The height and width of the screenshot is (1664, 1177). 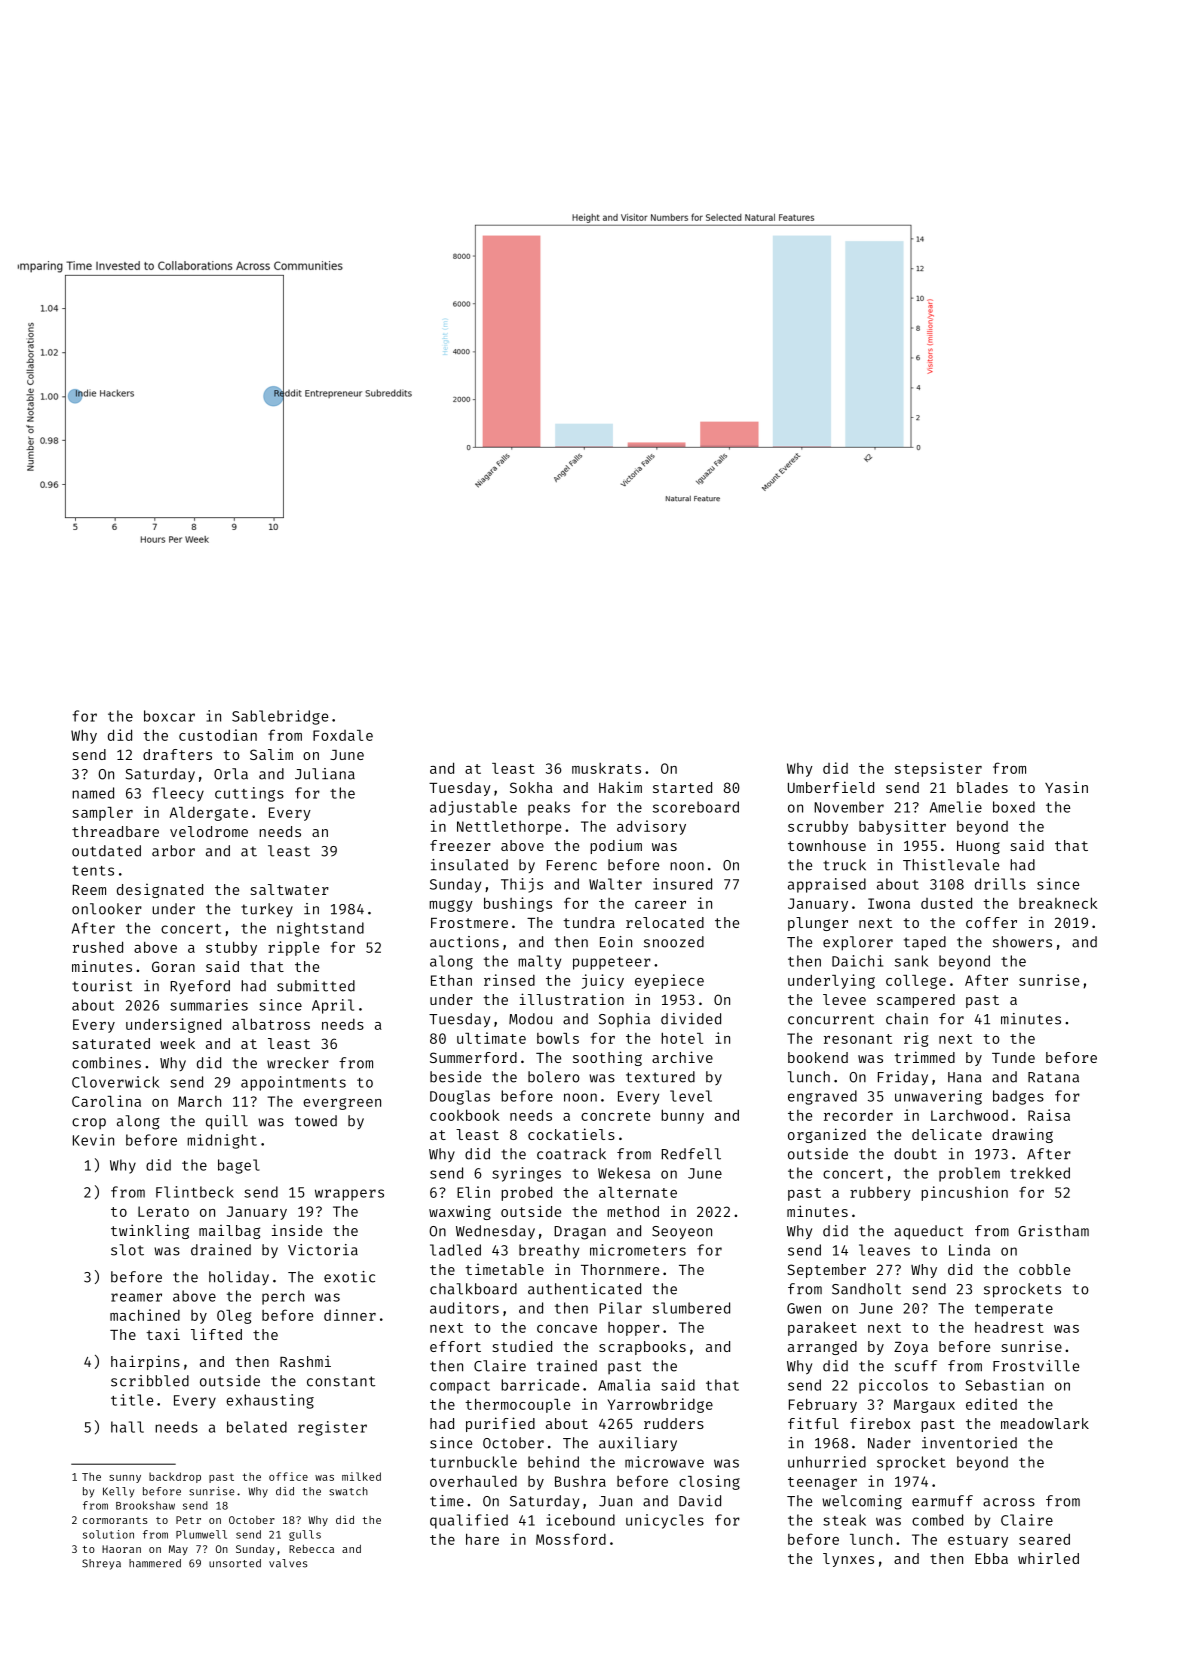 What do you see at coordinates (231, 948) in the screenshot?
I see `stubby` at bounding box center [231, 948].
